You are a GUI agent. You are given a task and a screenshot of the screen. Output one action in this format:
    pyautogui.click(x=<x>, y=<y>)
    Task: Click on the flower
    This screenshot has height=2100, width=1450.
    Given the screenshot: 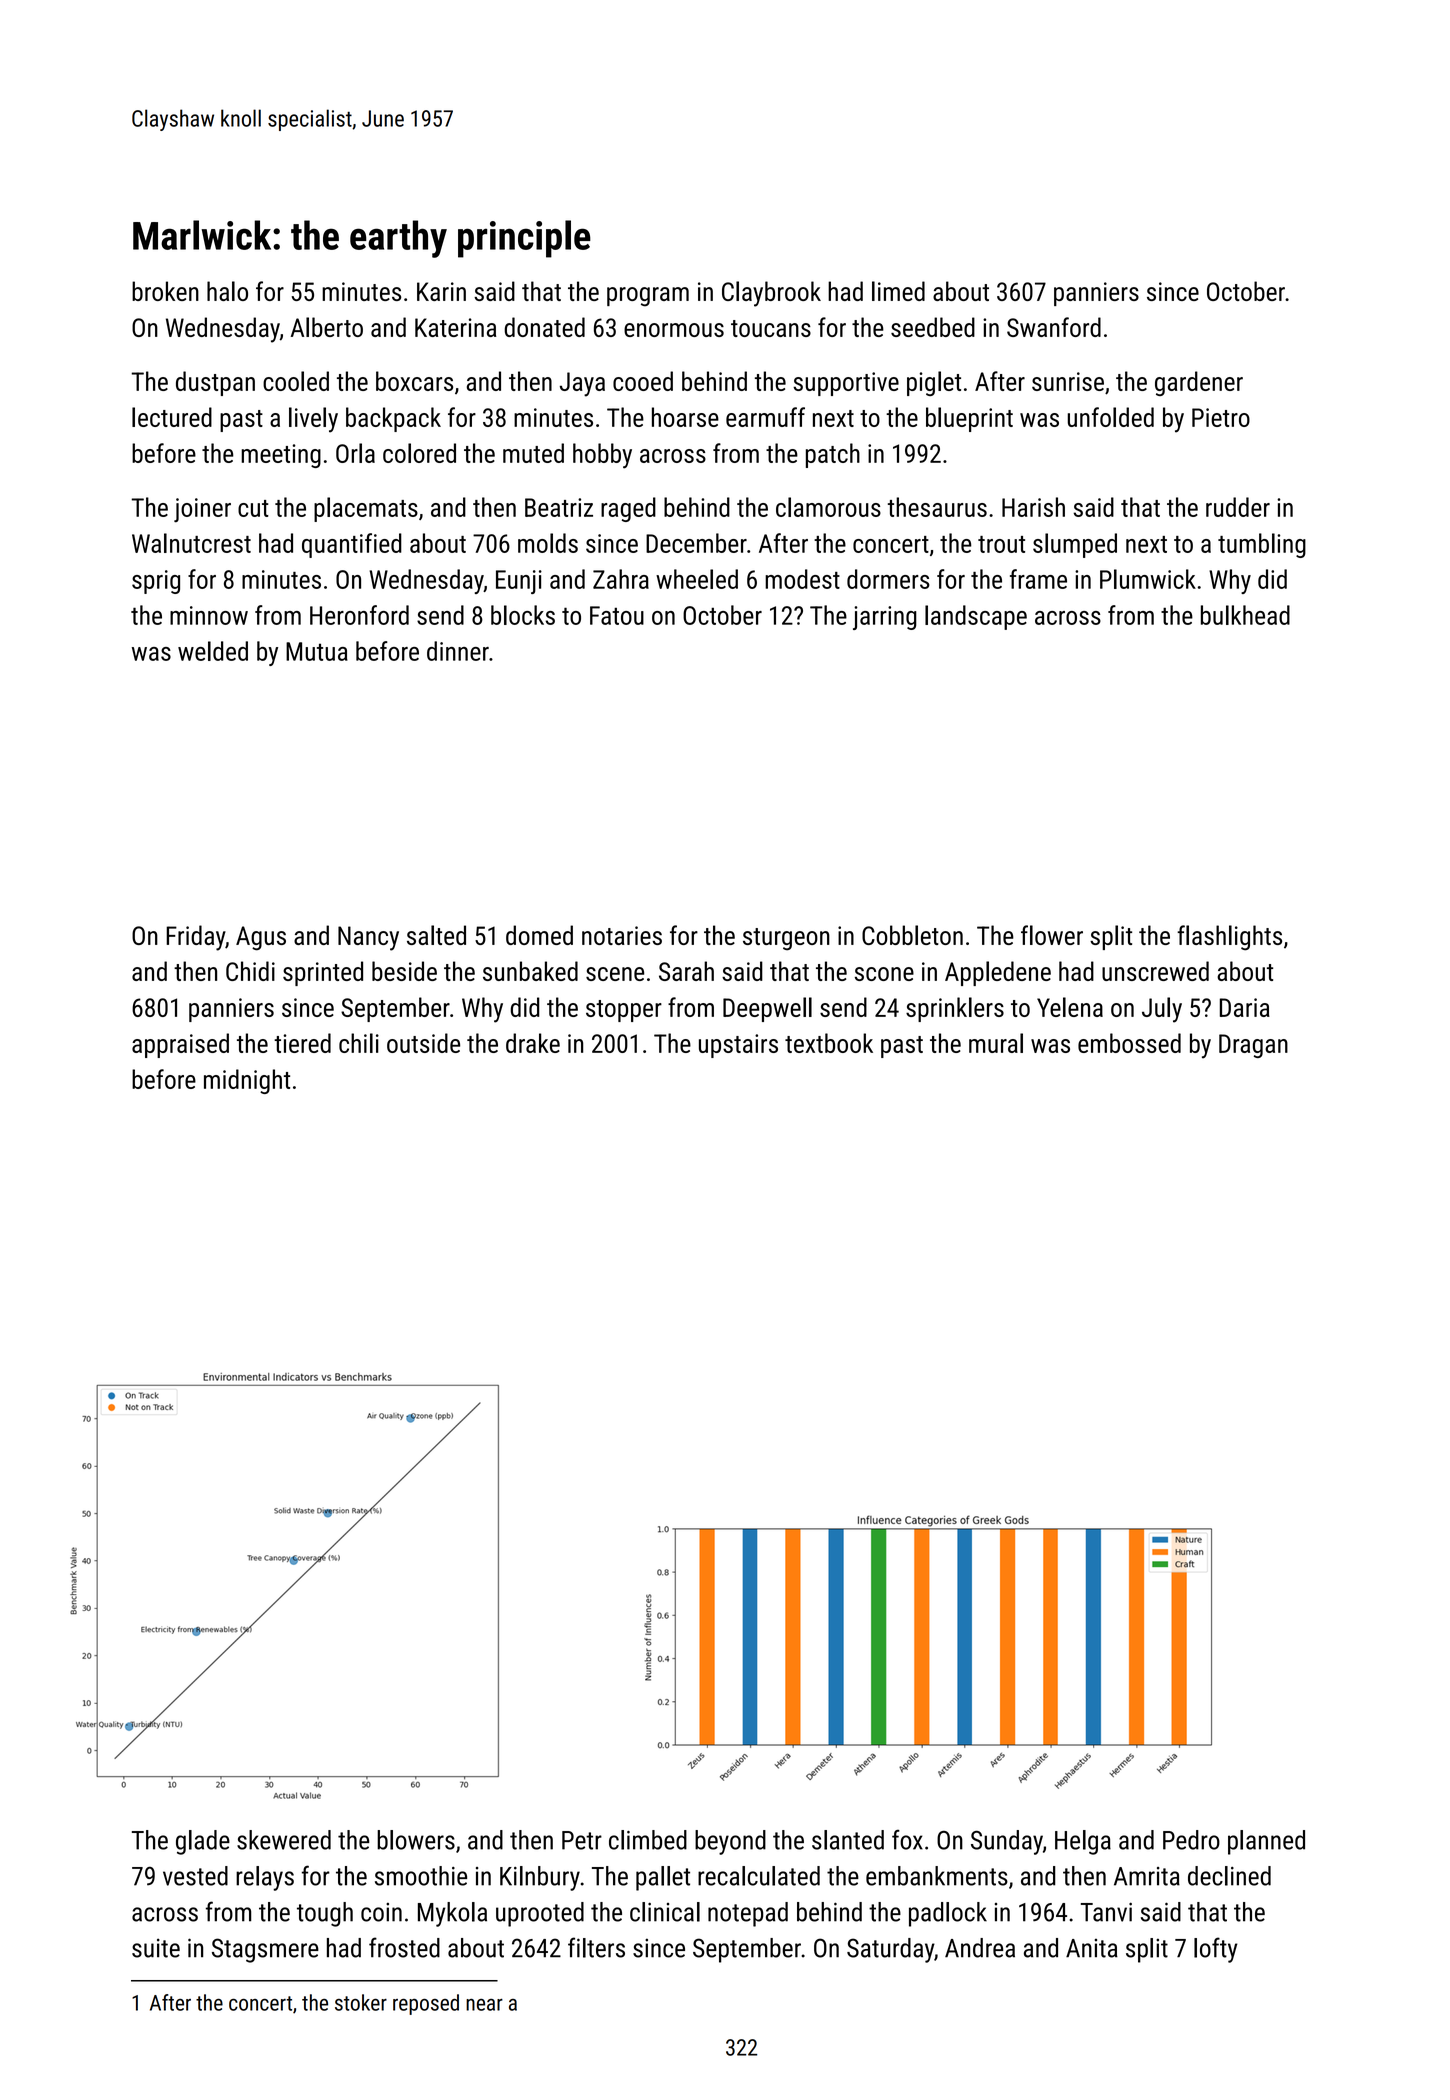 What is the action you would take?
    pyautogui.click(x=1052, y=935)
